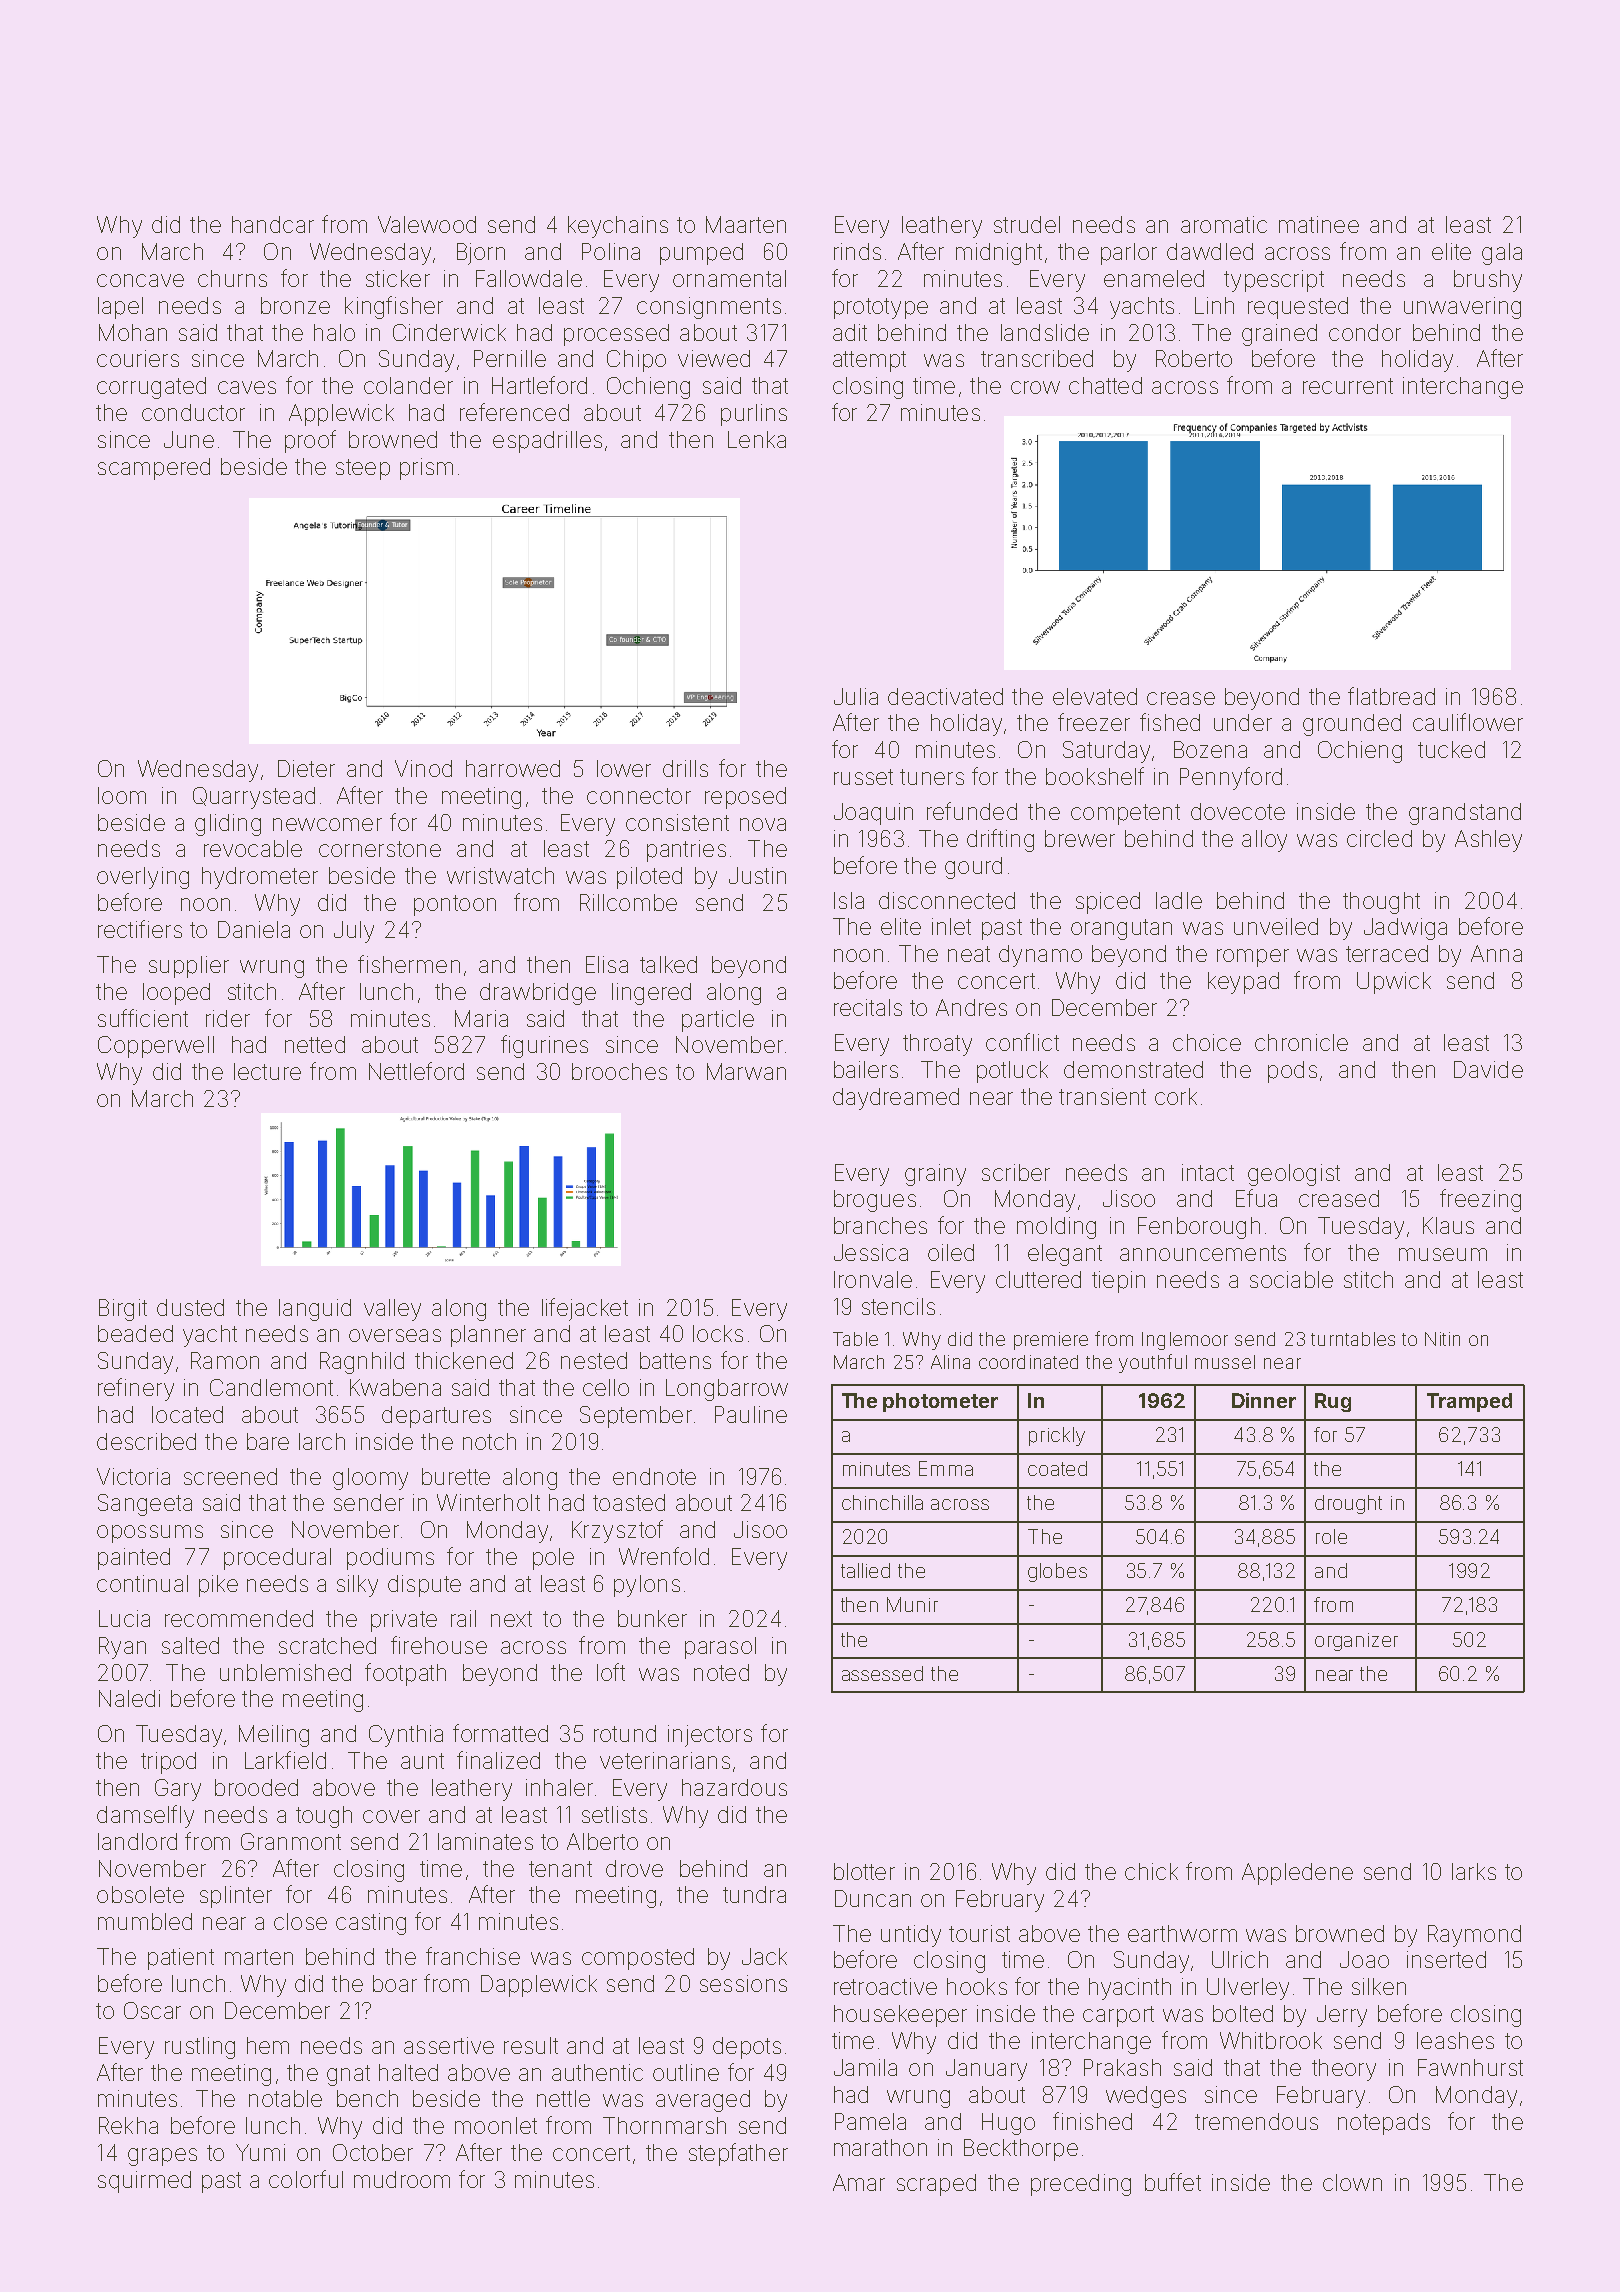 The width and height of the page is (1620, 2292). Describe the element at coordinates (254, 798) in the page. I see `Quarrystead` at that location.
